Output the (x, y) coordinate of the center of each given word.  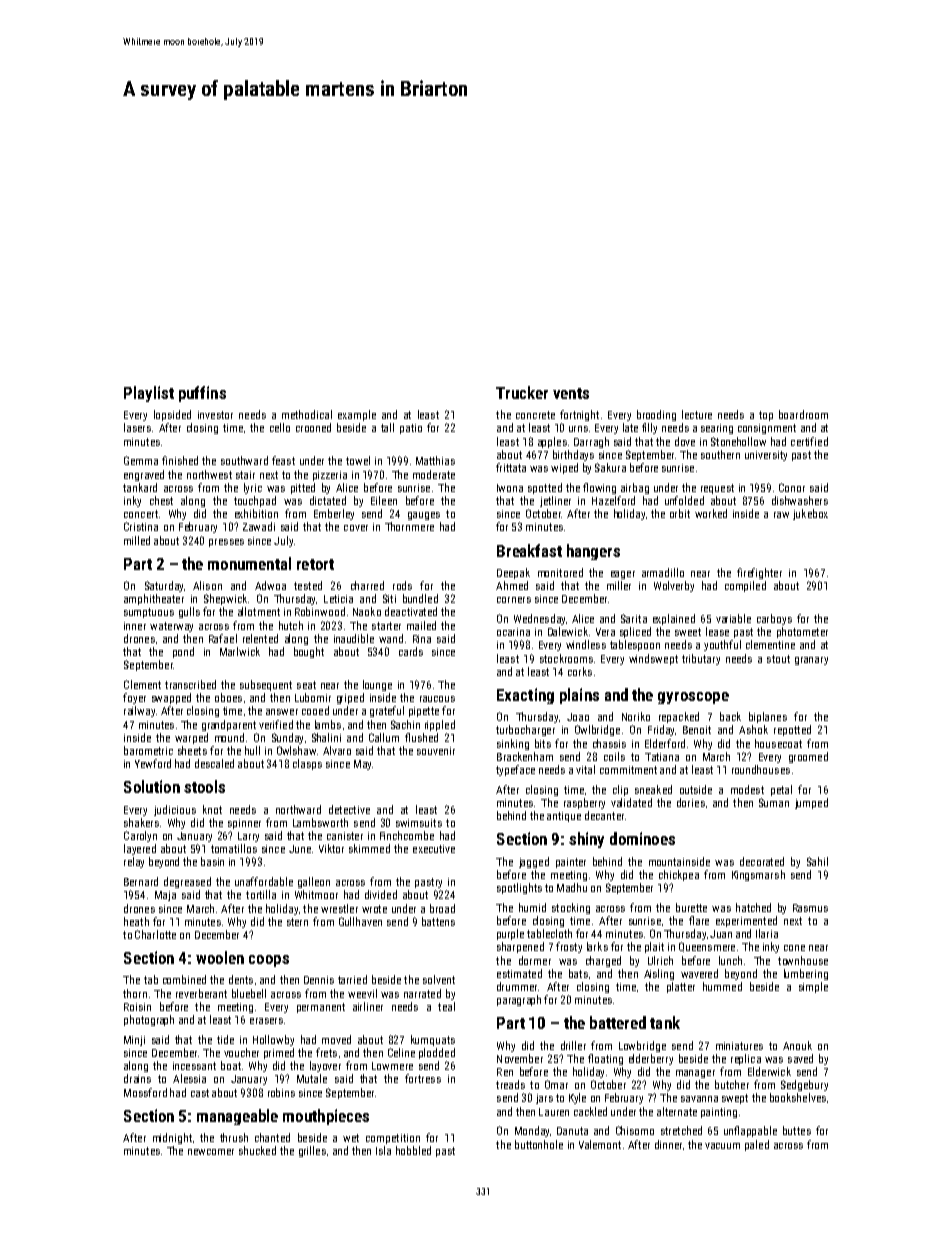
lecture (697, 414)
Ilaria (767, 933)
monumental (249, 563)
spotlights (519, 888)
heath (136, 921)
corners (514, 600)
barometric (148, 750)
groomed (808, 757)
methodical (307, 414)
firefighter (759, 573)
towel (358, 460)
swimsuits (419, 823)
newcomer (211, 1152)
